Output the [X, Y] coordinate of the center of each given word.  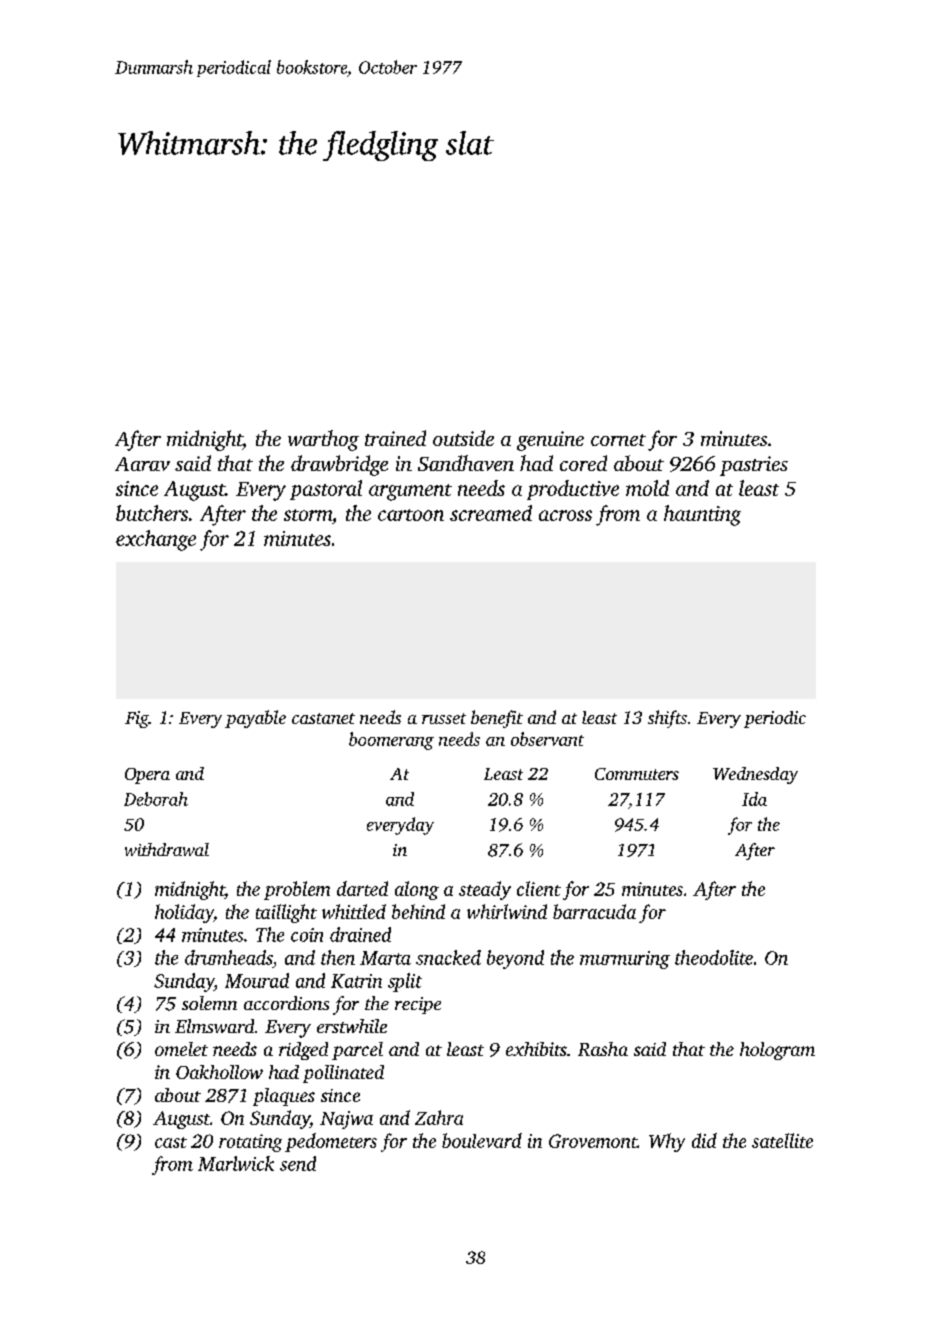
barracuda [594, 911]
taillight [286, 913]
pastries [754, 466]
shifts [667, 719]
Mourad [257, 980]
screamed [491, 513]
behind [418, 911]
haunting [702, 515]
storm [308, 515]
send [298, 1163]
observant [547, 739]
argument [410, 492]
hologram [777, 1051]
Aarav [142, 464]
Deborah [156, 799]
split [405, 982]
